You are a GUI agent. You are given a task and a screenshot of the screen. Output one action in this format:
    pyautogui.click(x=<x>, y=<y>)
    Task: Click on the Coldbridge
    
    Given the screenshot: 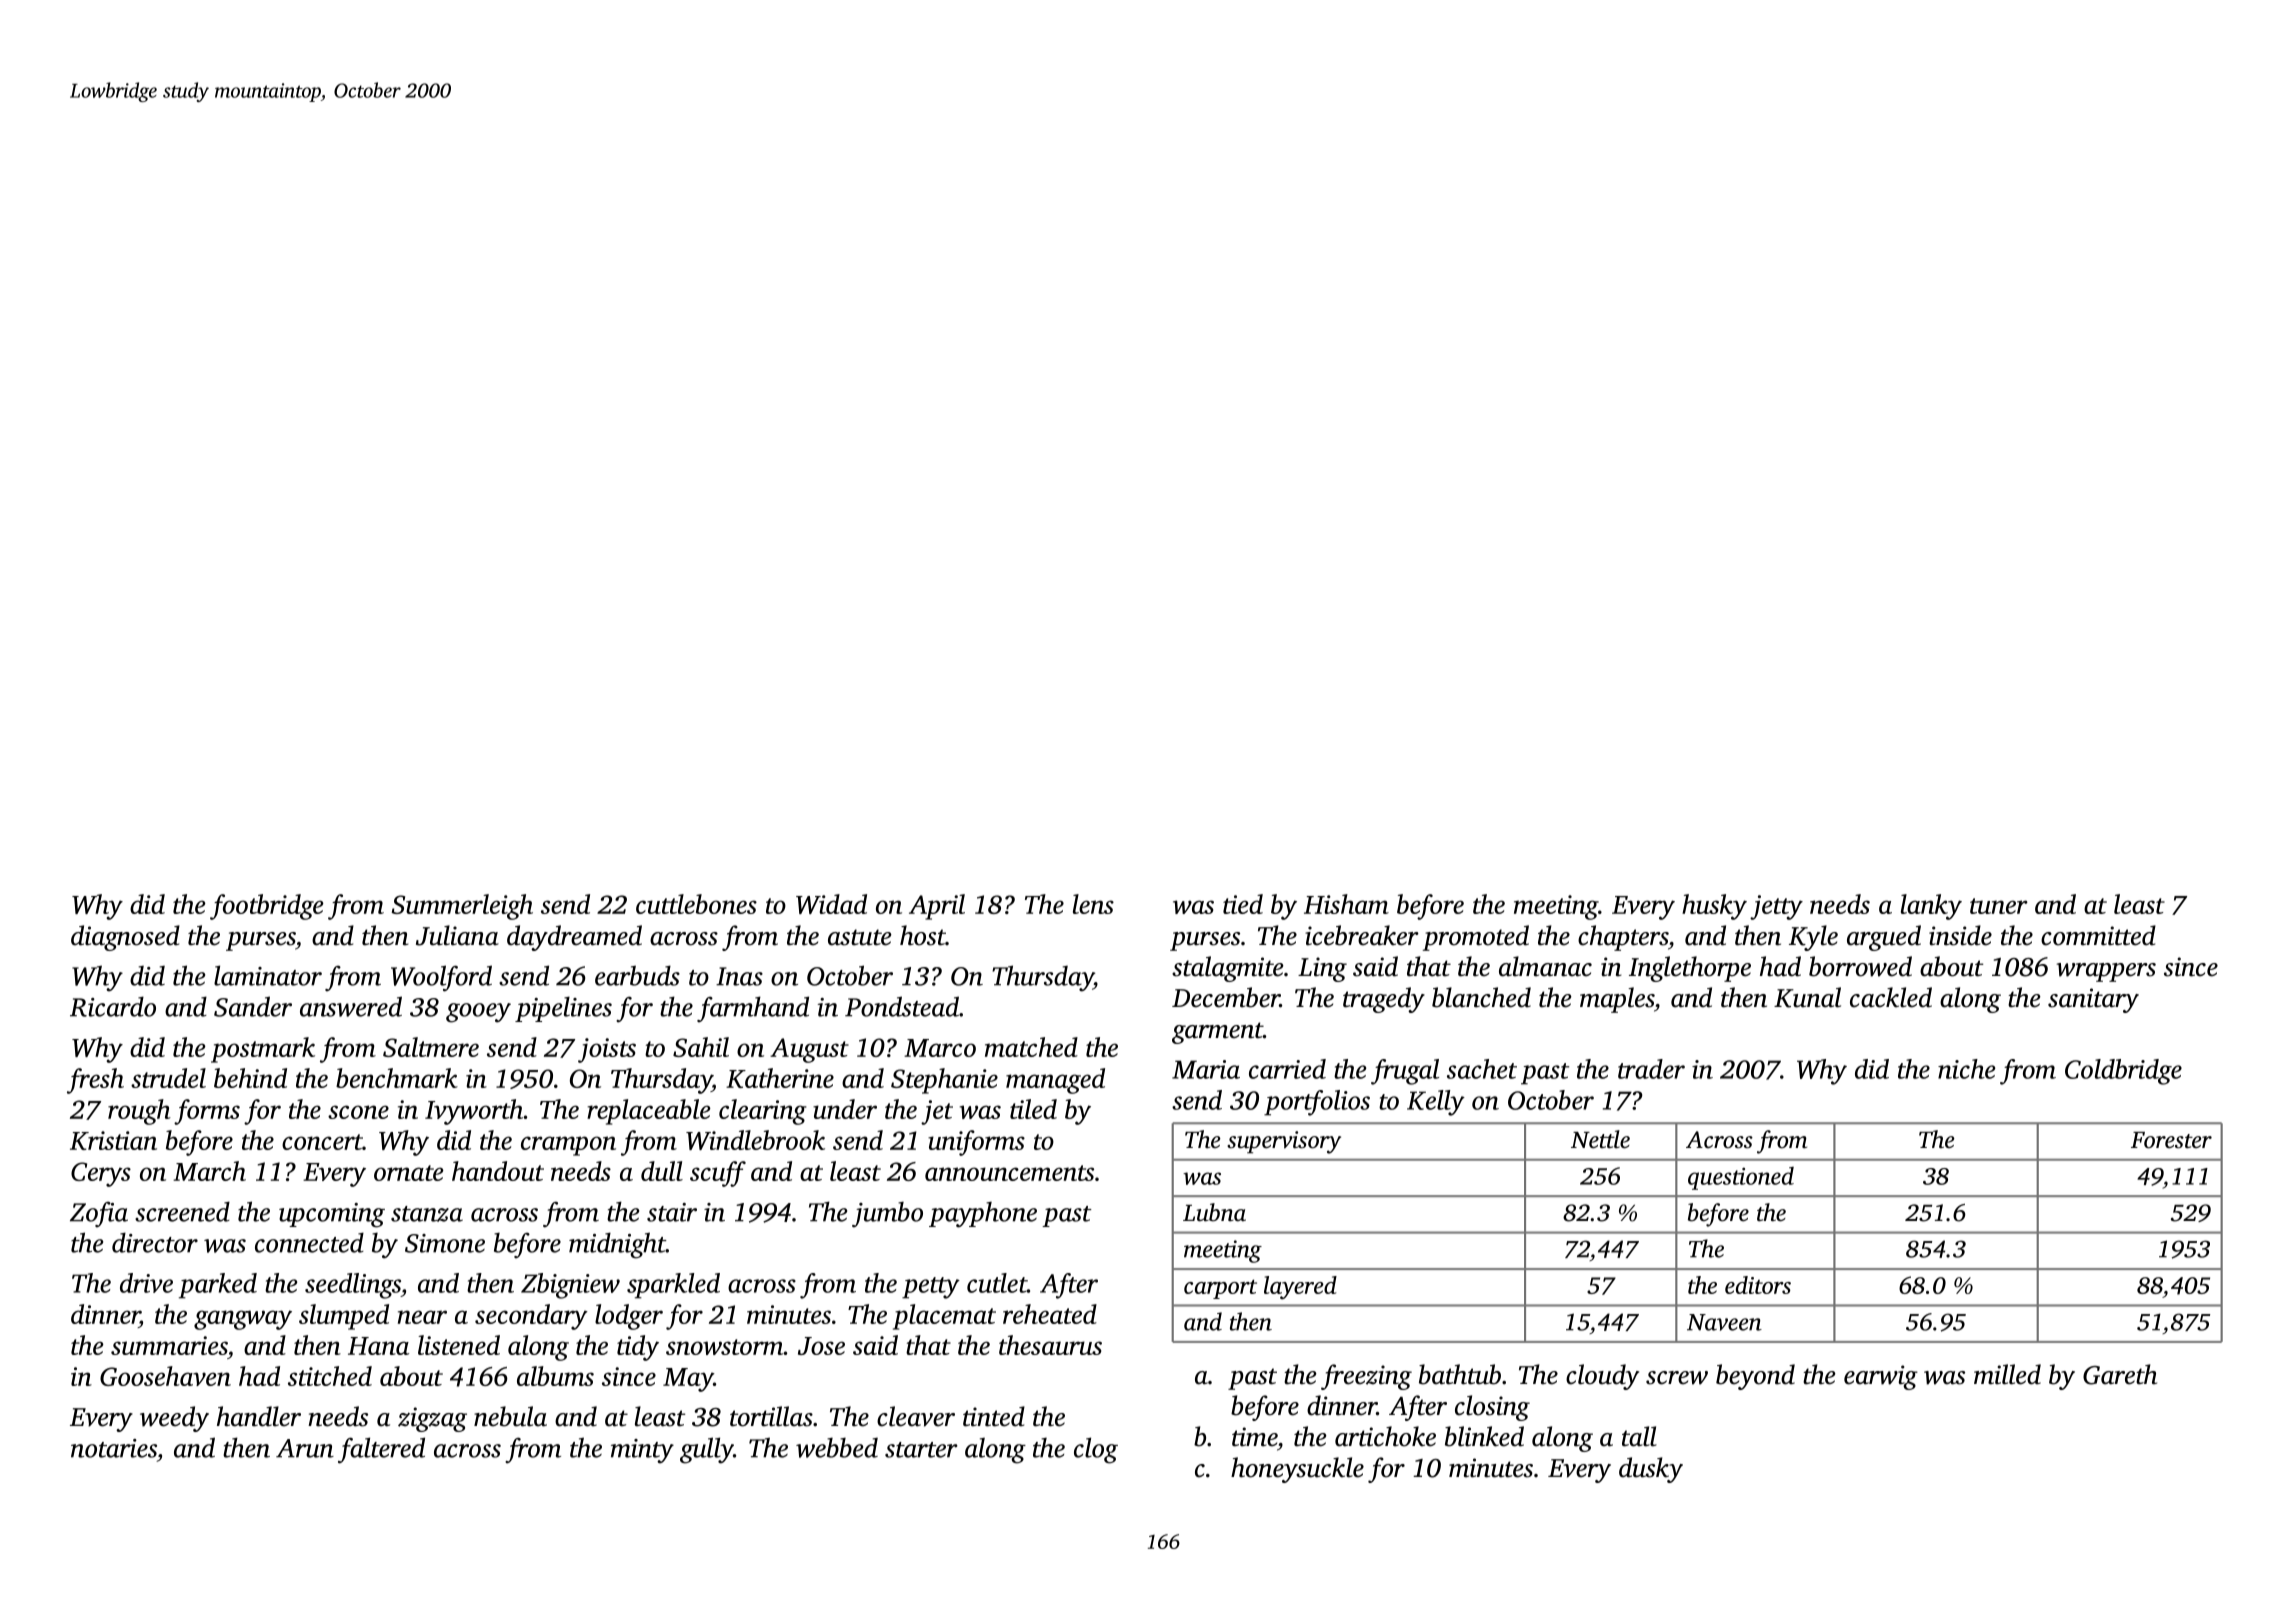 What is the action you would take?
    pyautogui.click(x=2123, y=1072)
